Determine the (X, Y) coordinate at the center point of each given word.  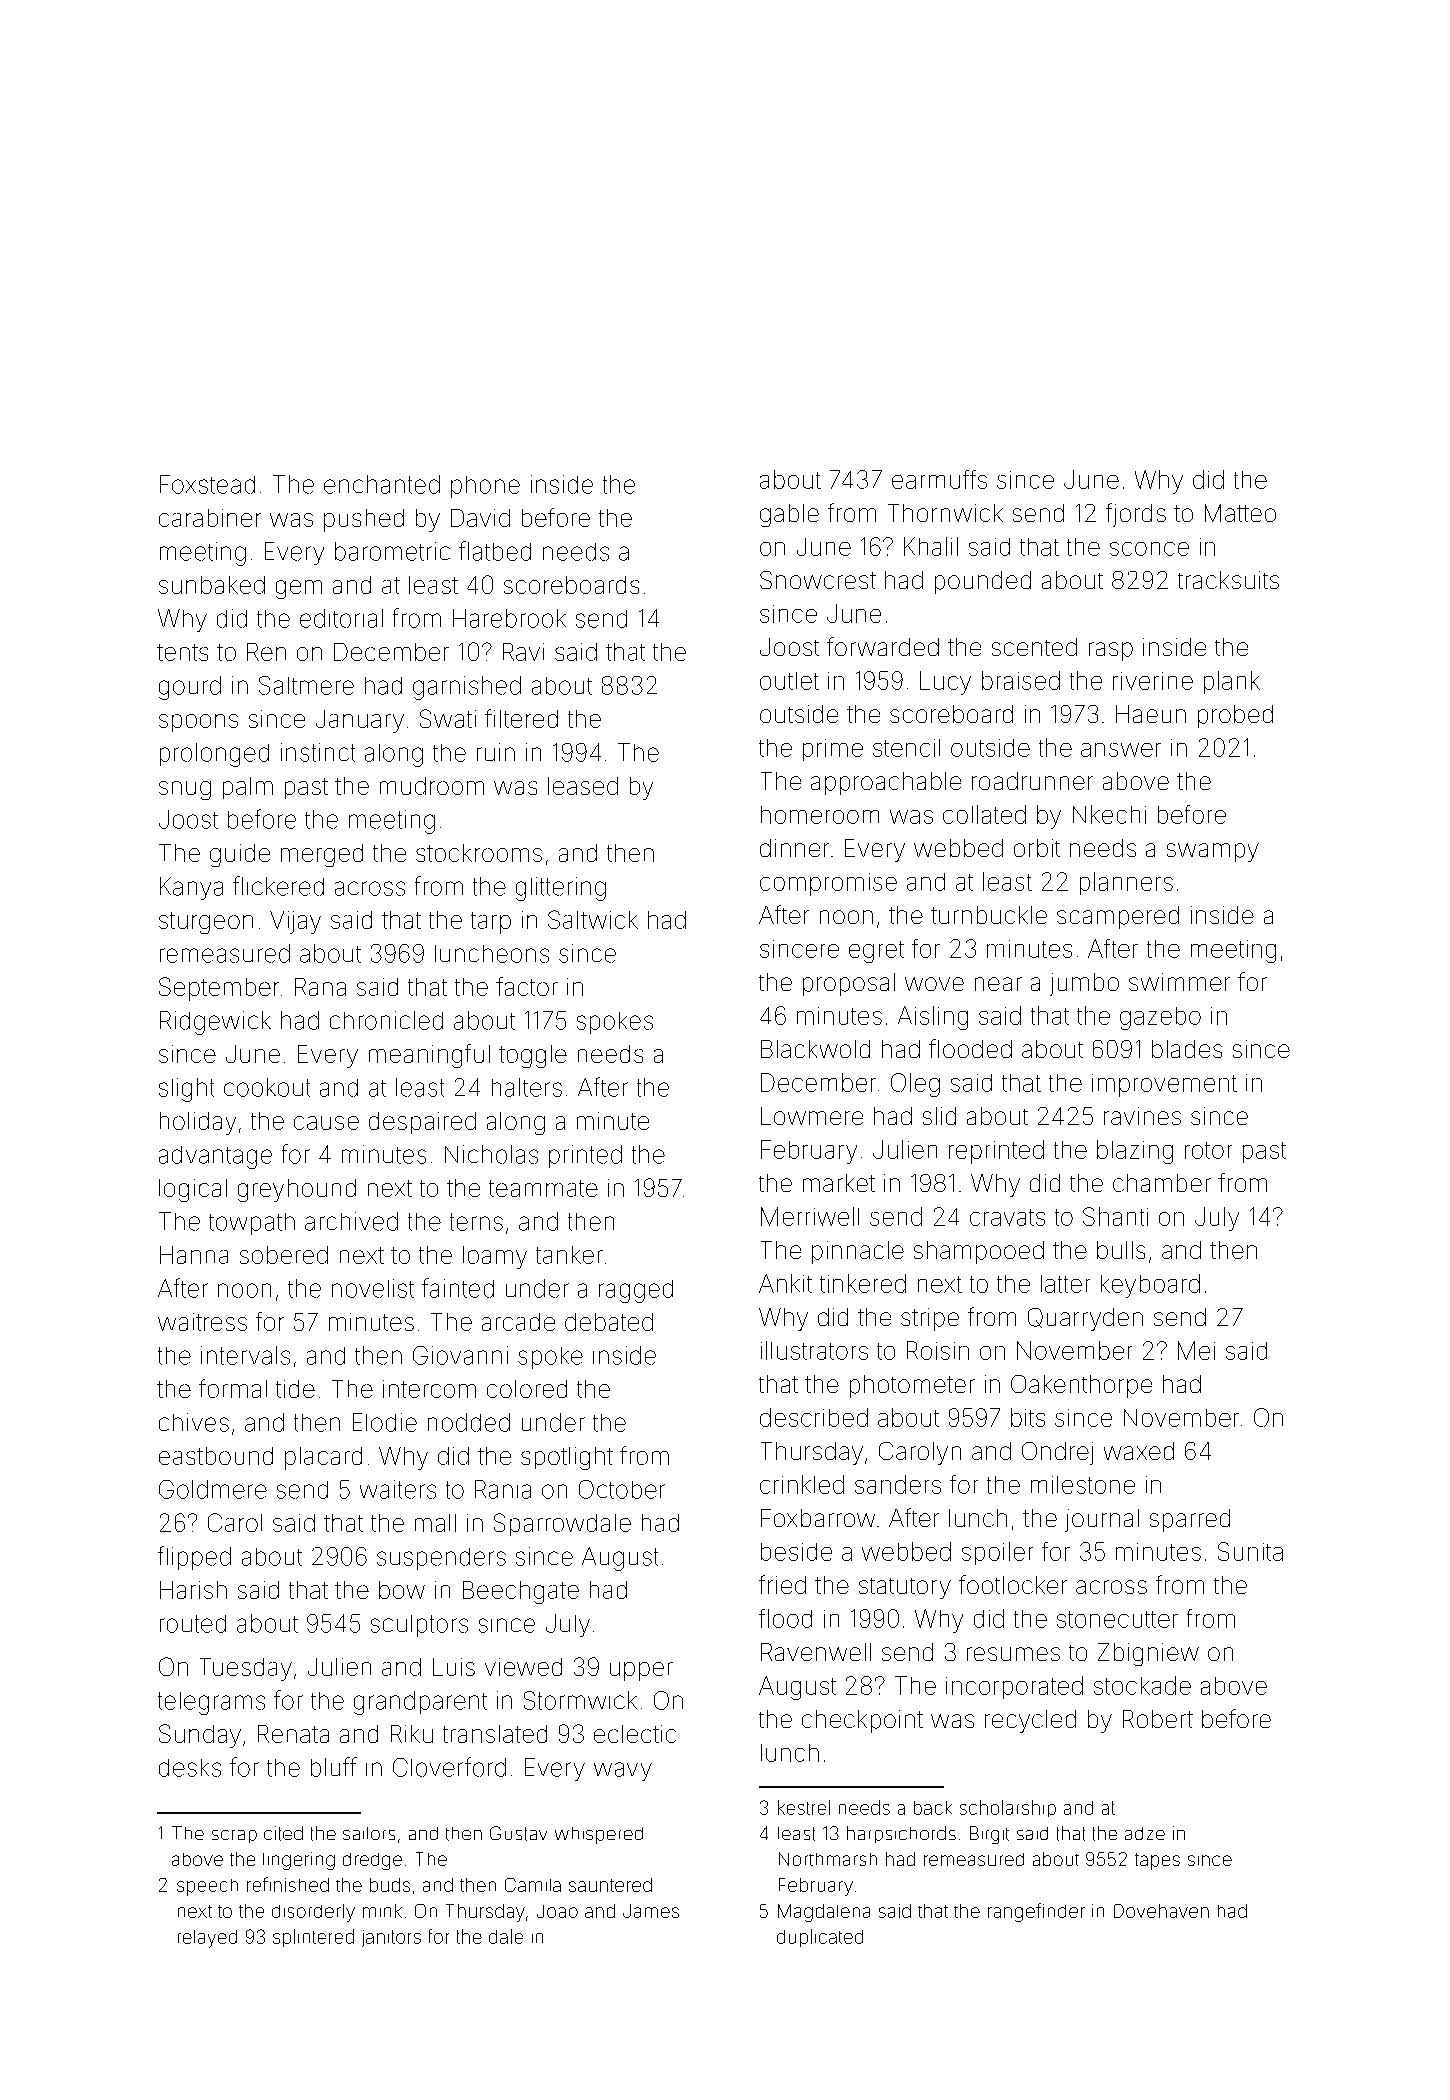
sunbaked (212, 585)
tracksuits (1228, 580)
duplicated (820, 1938)
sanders (898, 1484)
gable (789, 515)
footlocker (1013, 1584)
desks (190, 1768)
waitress (202, 1322)
